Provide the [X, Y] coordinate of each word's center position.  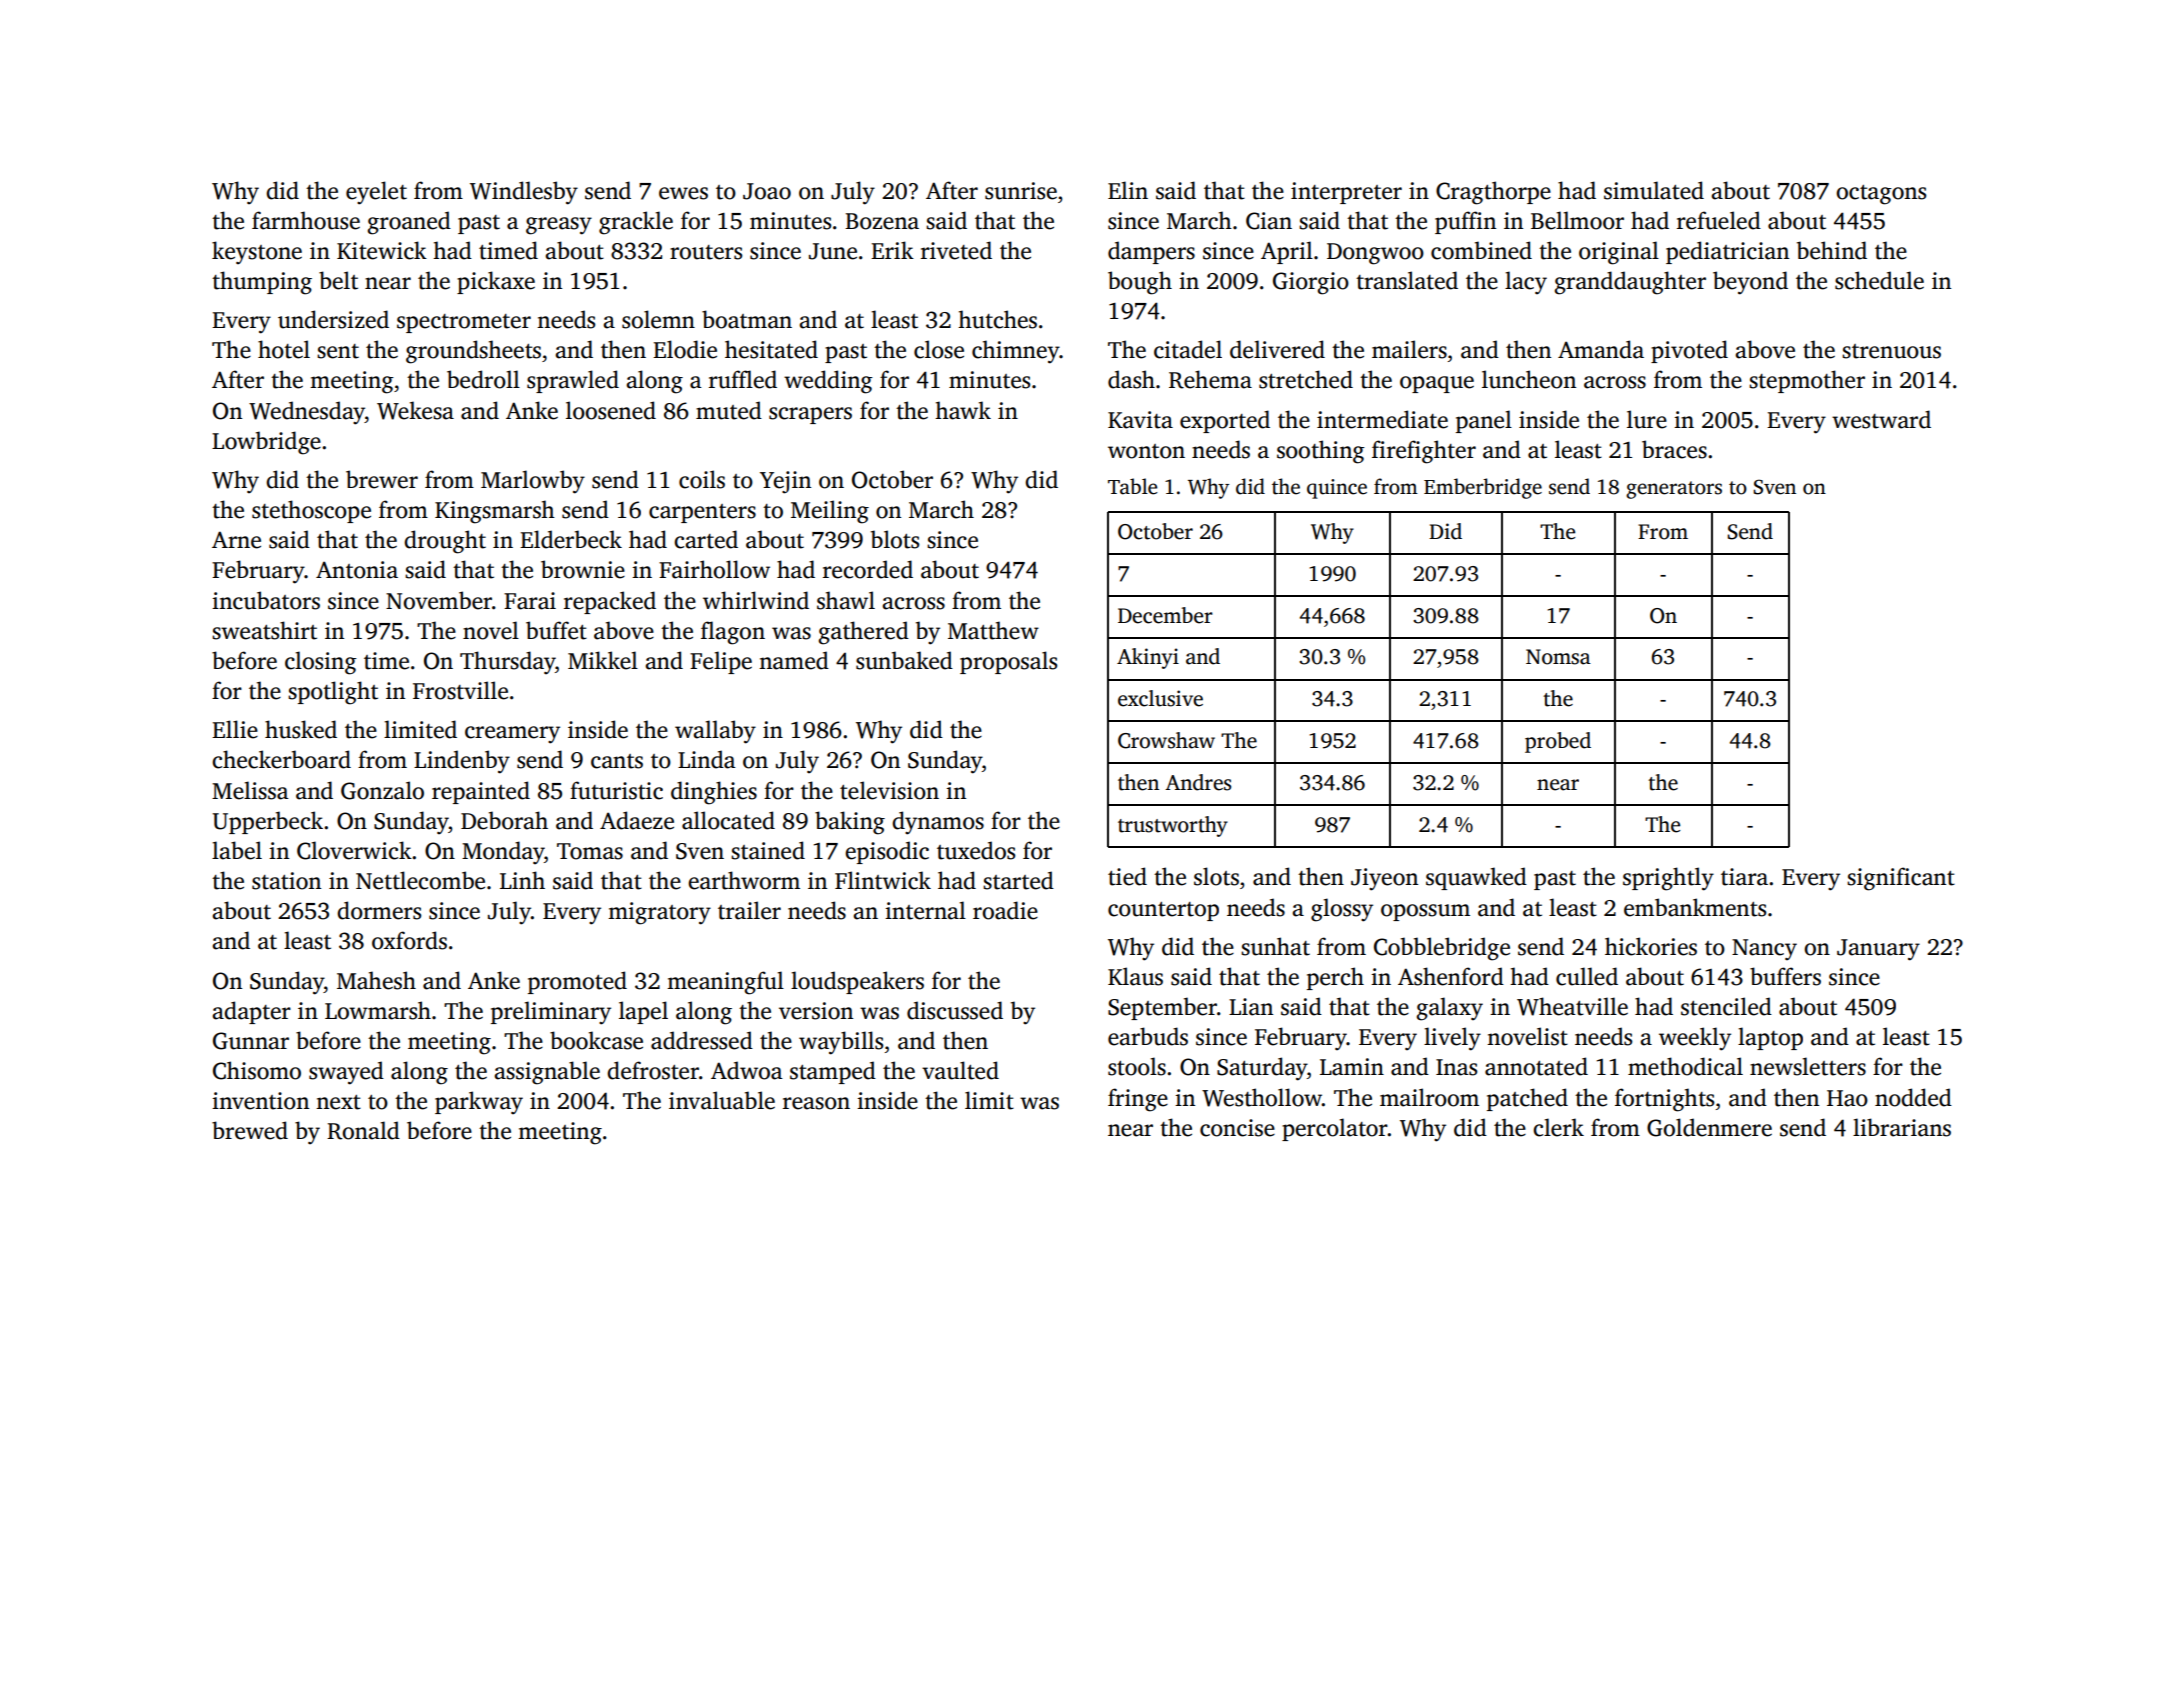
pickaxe [496, 282]
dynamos [938, 823]
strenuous [1891, 351]
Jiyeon [1384, 879]
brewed [250, 1130]
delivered [1277, 349]
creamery [512, 735]
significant [1901, 879]
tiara [1744, 877]
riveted [956, 250]
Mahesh [376, 980]
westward [1881, 419]
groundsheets [473, 352]
